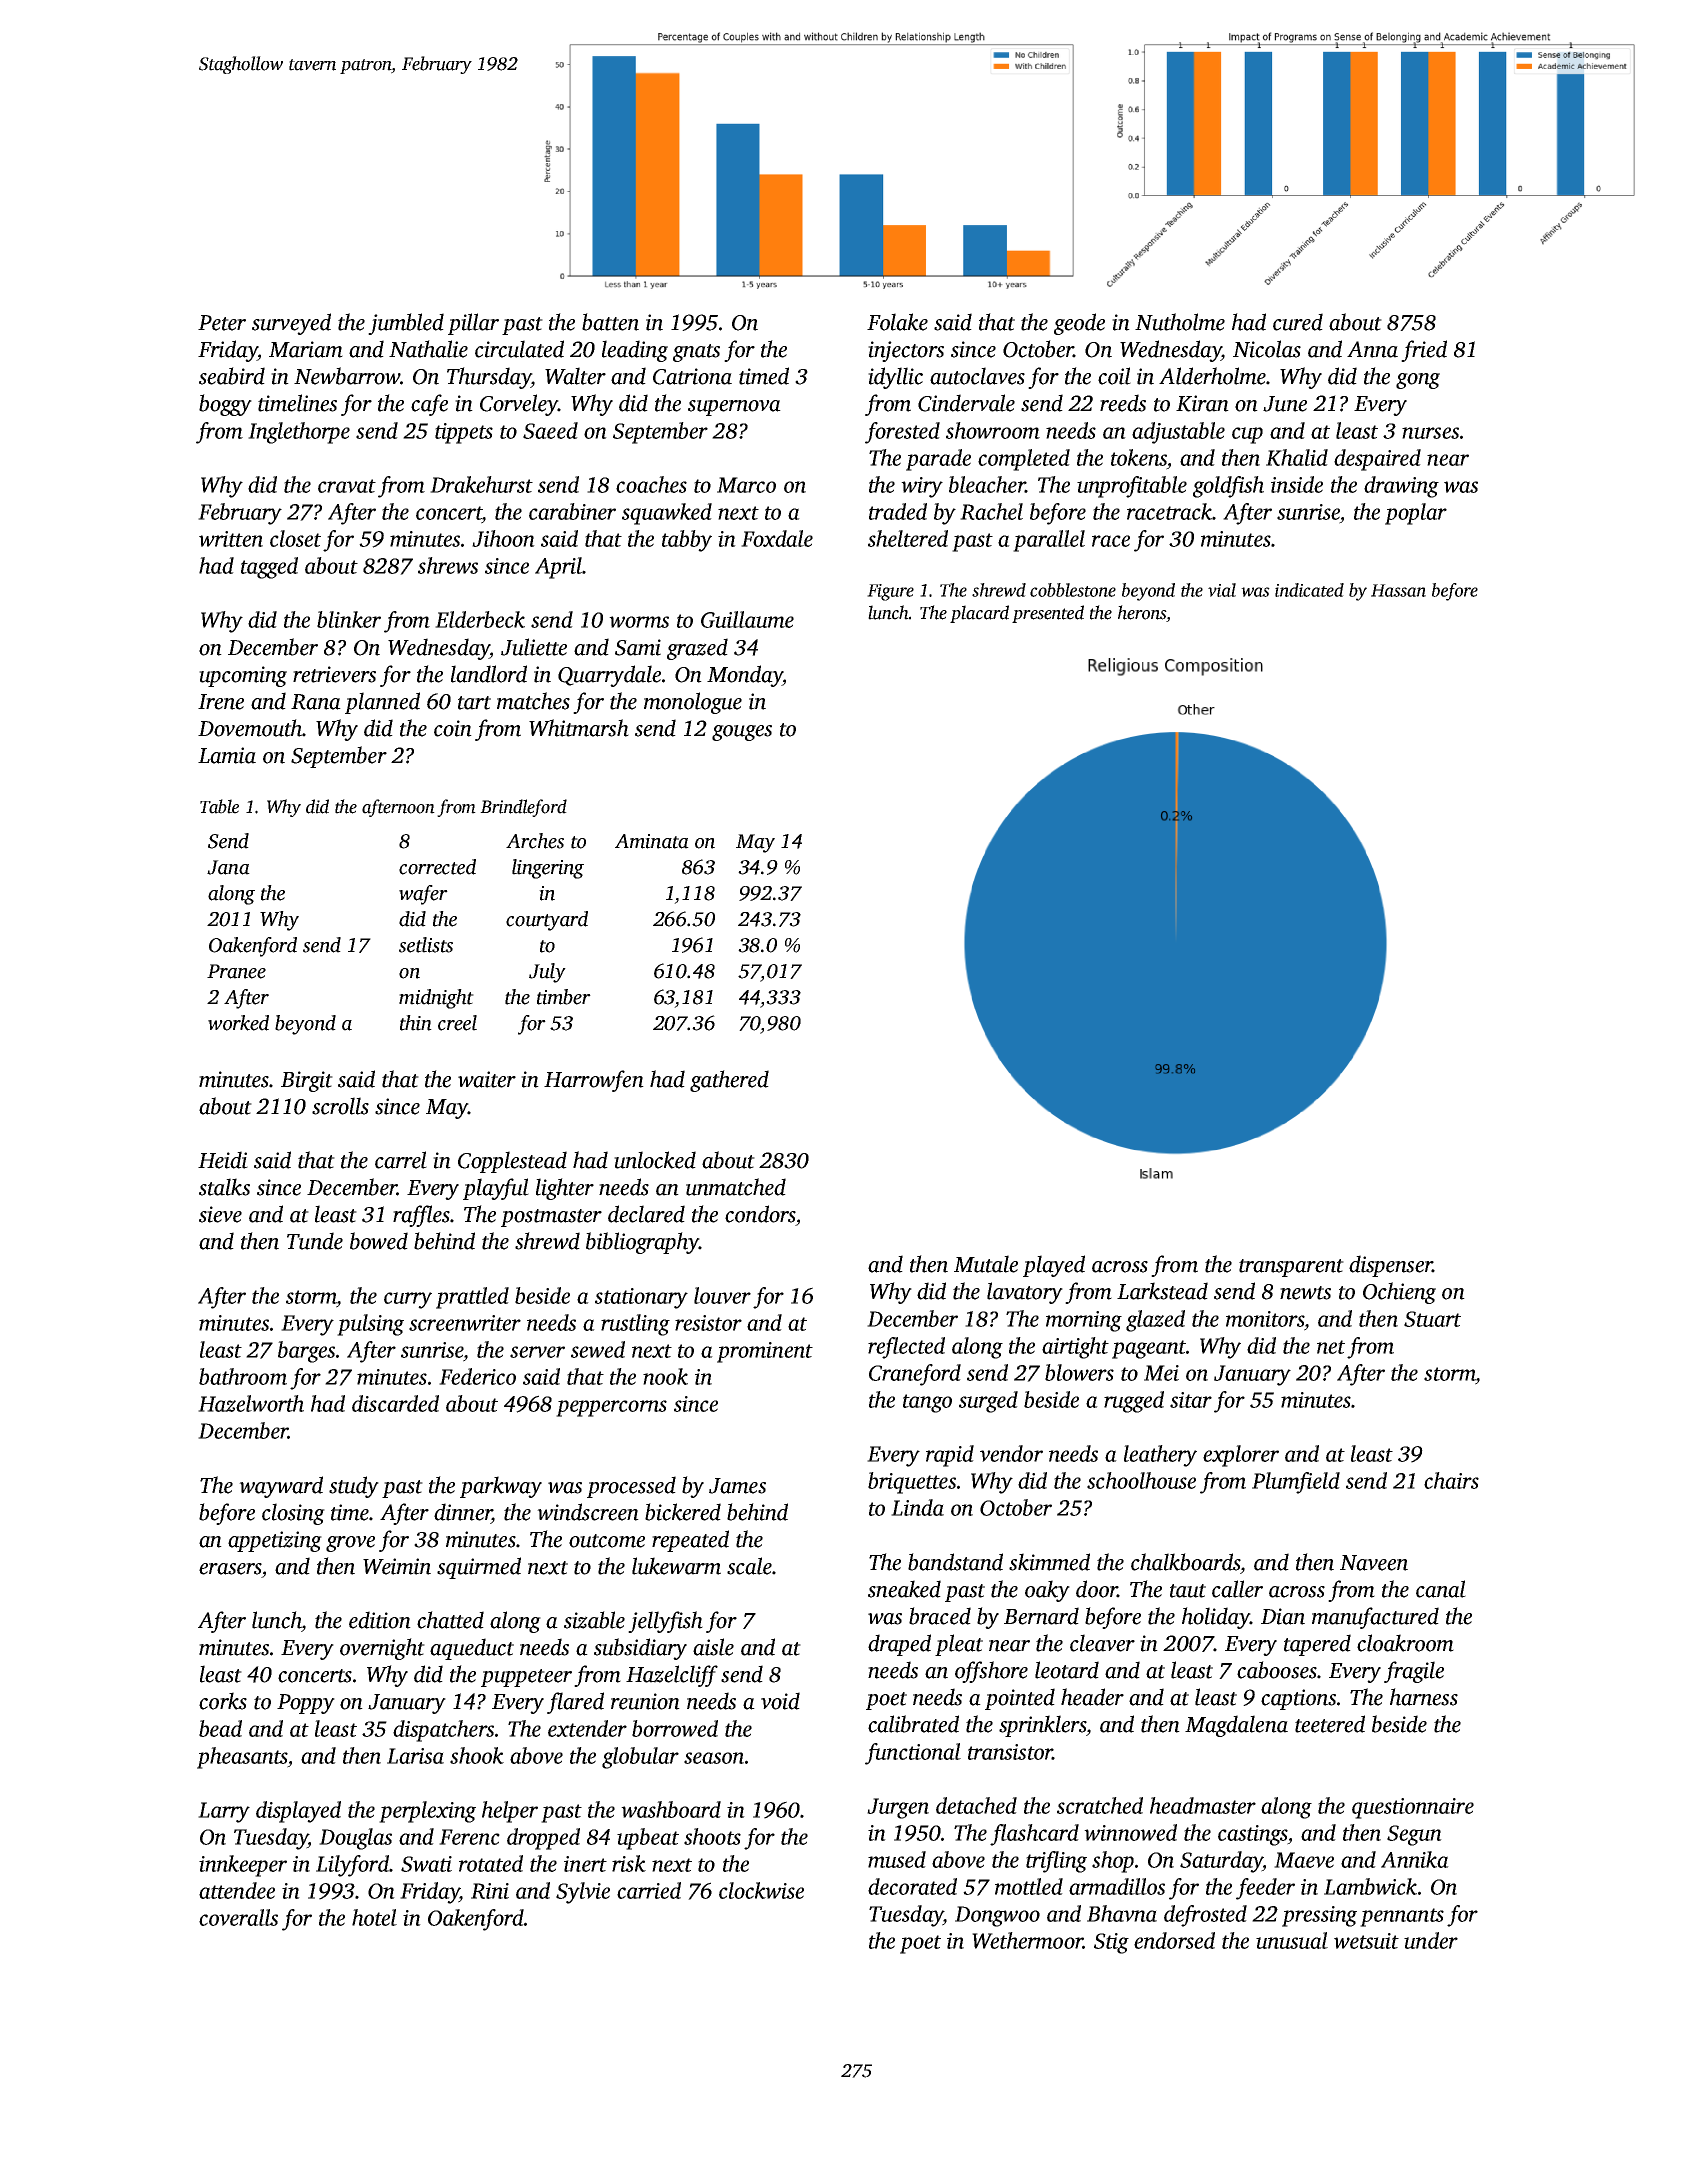 This screenshot has height=2178, width=1683. Describe the element at coordinates (1291, 1268) in the screenshot. I see `transparent` at that location.
